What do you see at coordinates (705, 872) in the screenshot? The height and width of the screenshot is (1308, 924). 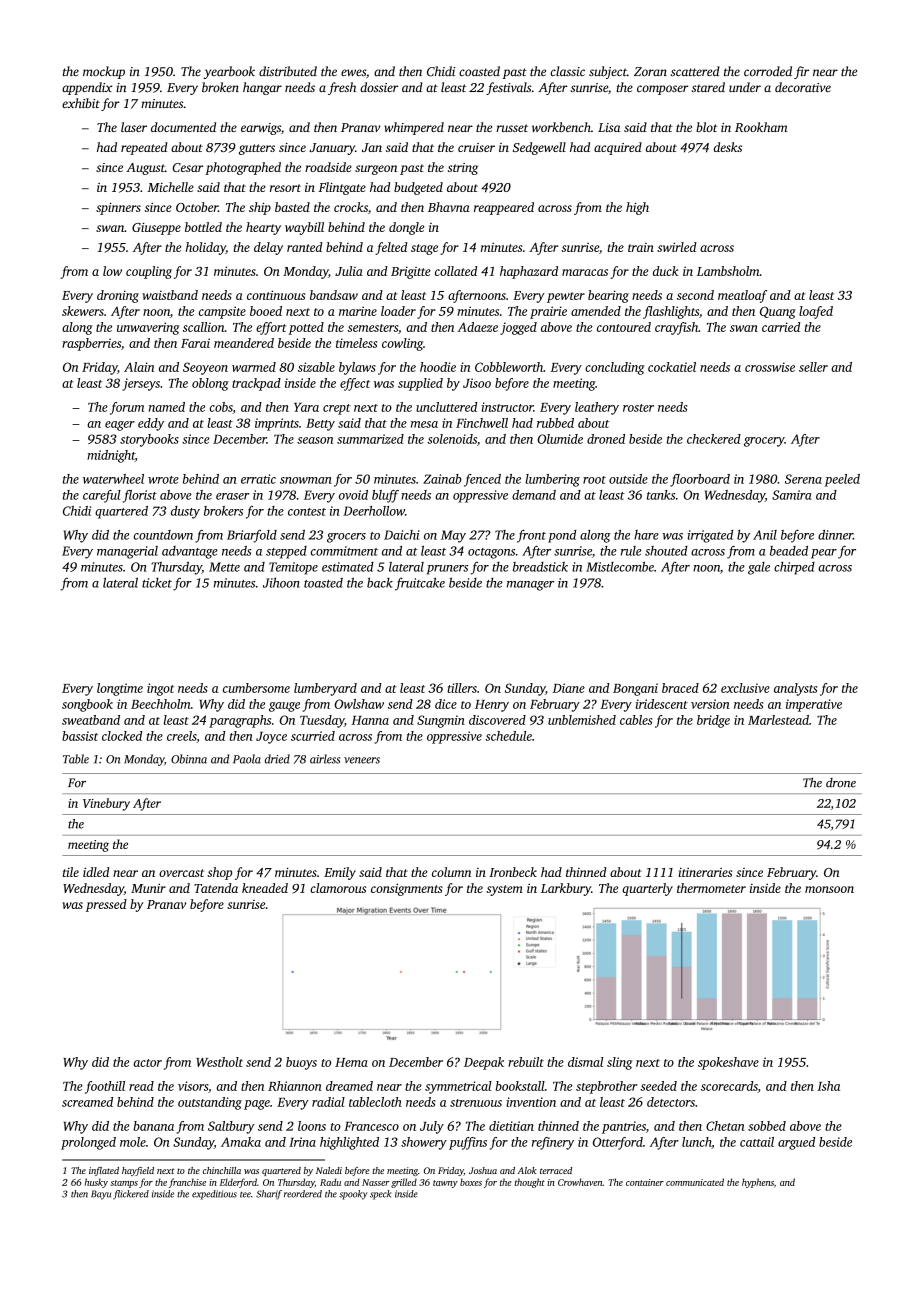 I see `itineraries` at bounding box center [705, 872].
